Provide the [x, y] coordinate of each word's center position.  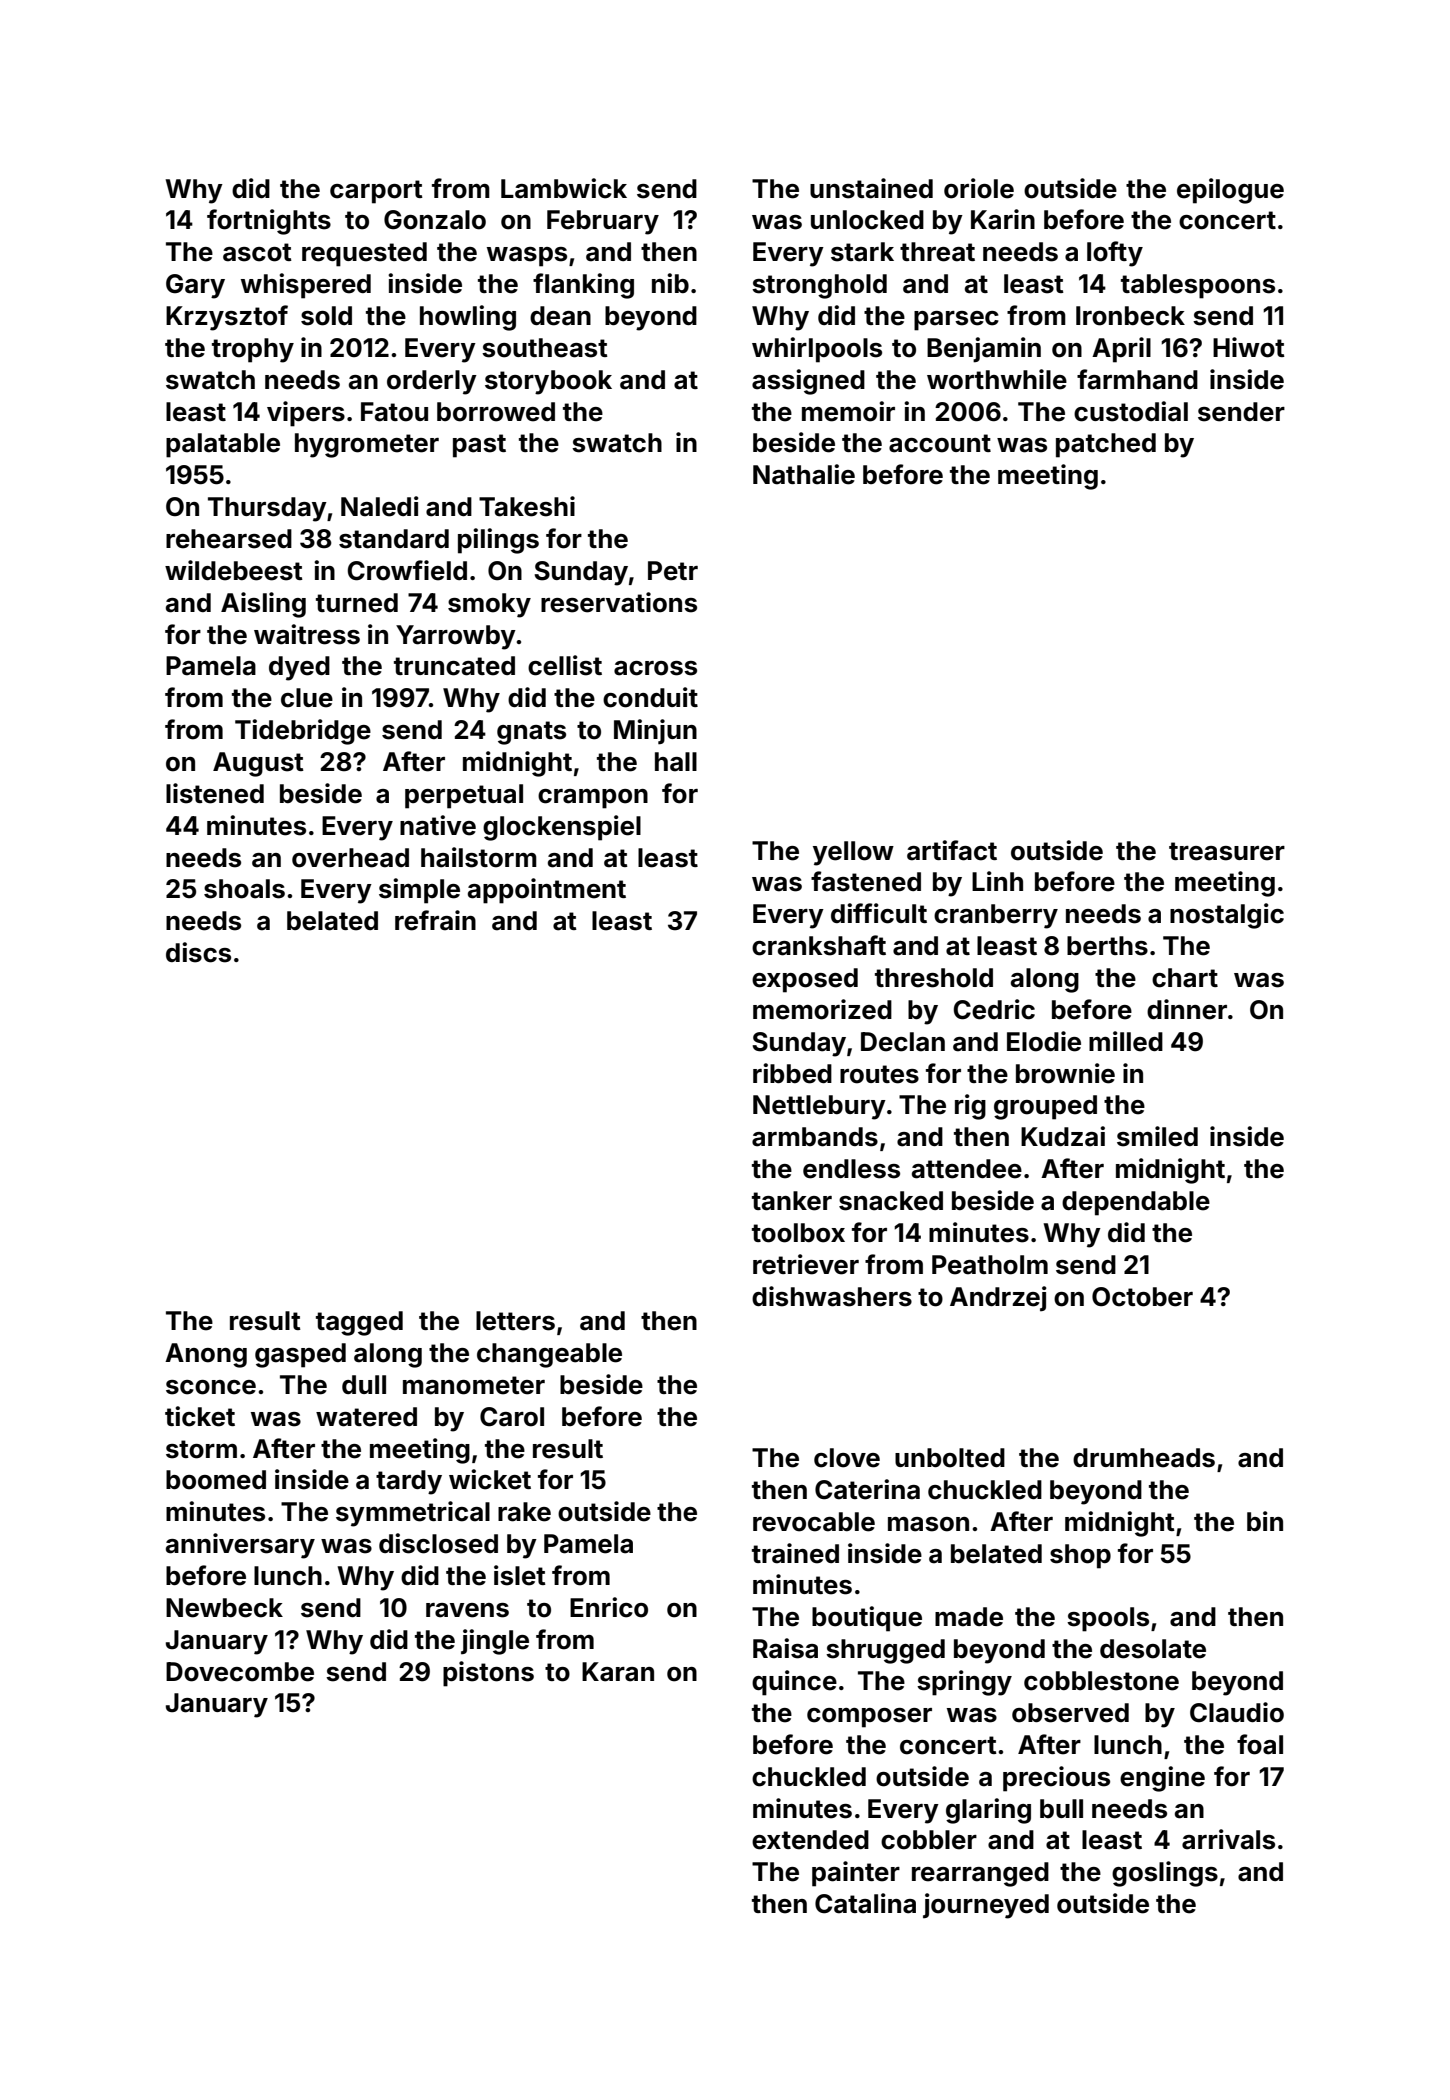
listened [215, 793]
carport [376, 192]
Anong [206, 1355]
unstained [871, 188]
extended [810, 1840]
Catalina [865, 1903]
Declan [903, 1042]
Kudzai [1063, 1136]
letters [515, 1321]
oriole [979, 188]
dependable [1136, 1203]
